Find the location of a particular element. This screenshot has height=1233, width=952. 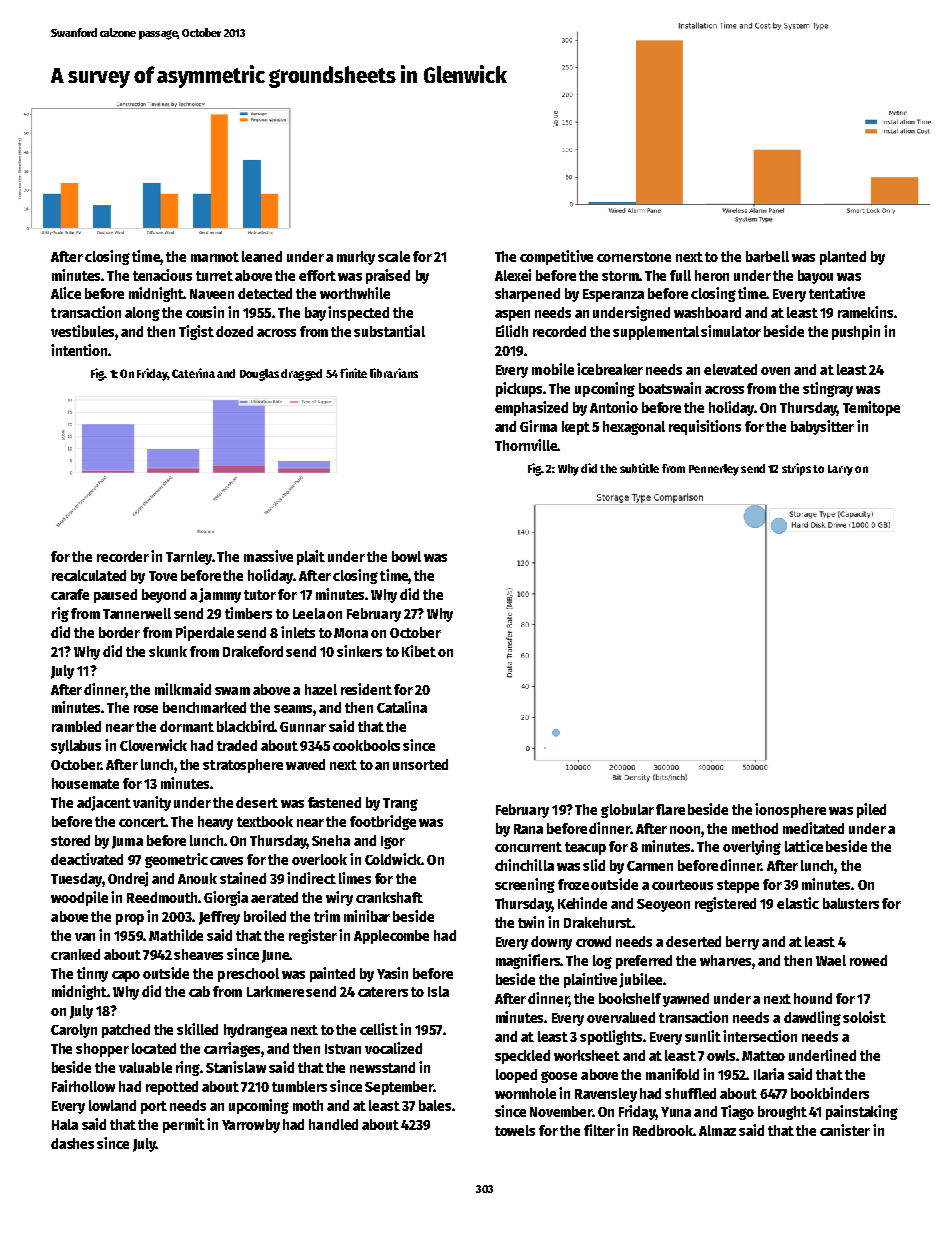

murky is located at coordinates (356, 258).
